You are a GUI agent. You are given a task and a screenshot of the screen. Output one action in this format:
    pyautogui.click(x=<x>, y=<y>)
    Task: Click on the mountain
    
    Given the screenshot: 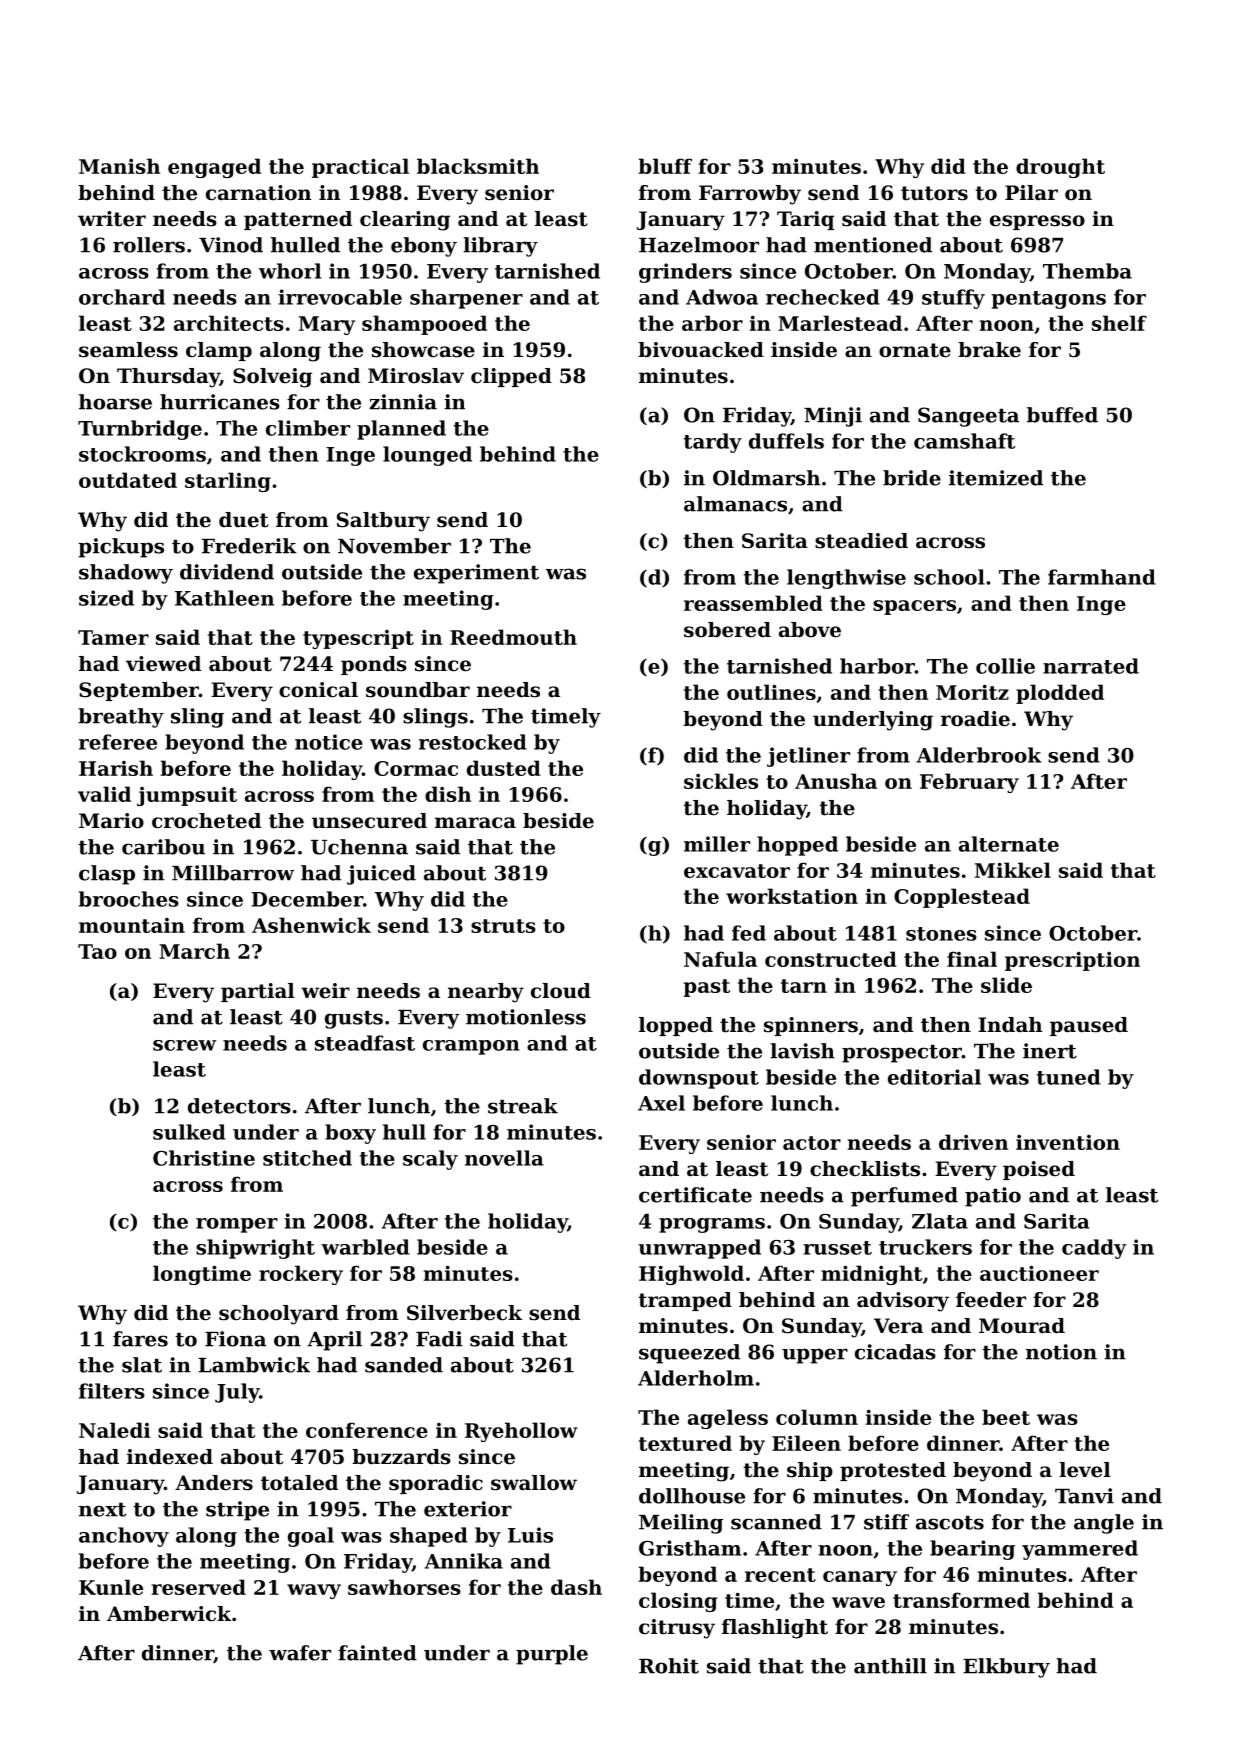 What is the action you would take?
    pyautogui.click(x=132, y=925)
